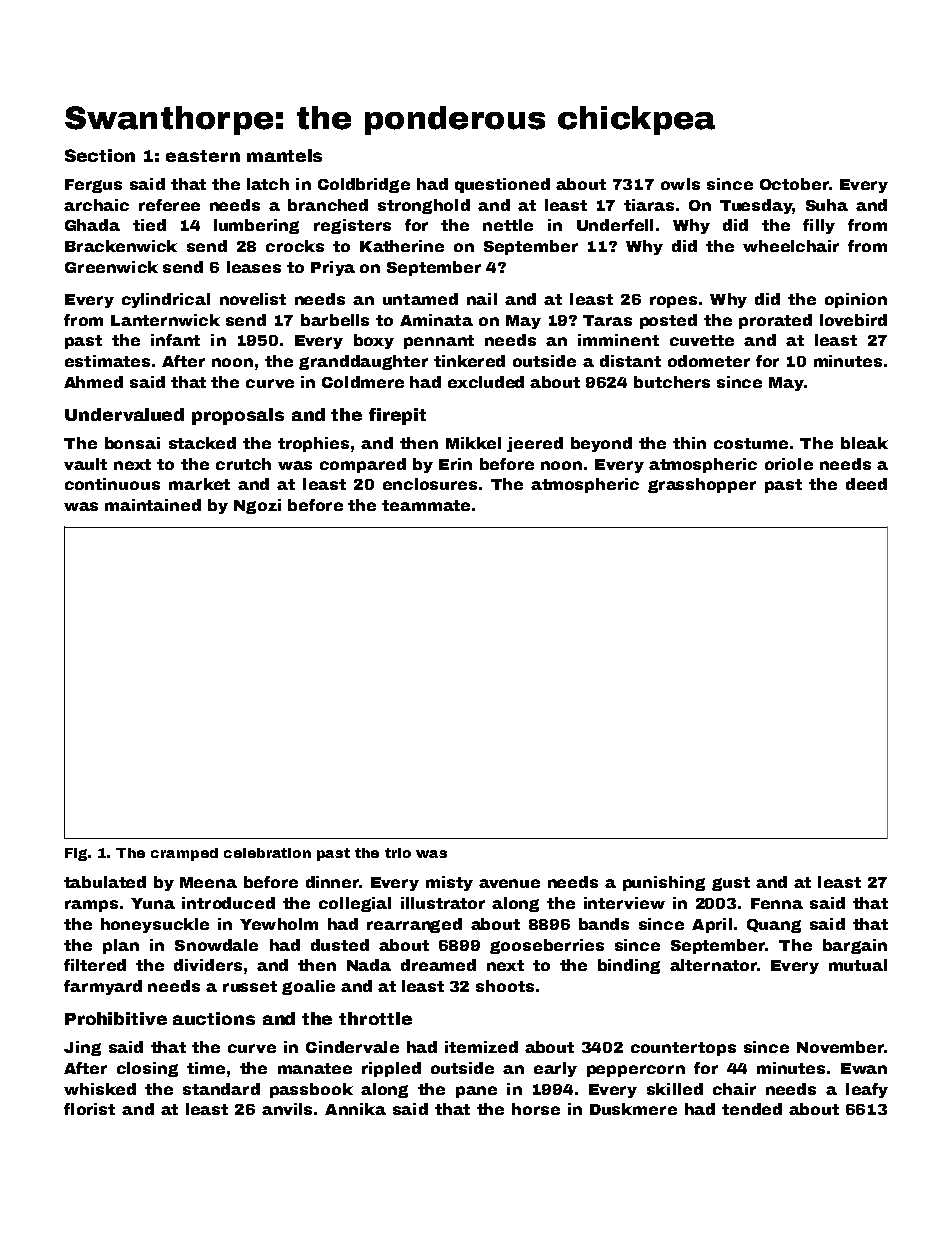 The height and width of the page is (1233, 952). Describe the element at coordinates (153, 505) in the page. I see `maintained` at that location.
